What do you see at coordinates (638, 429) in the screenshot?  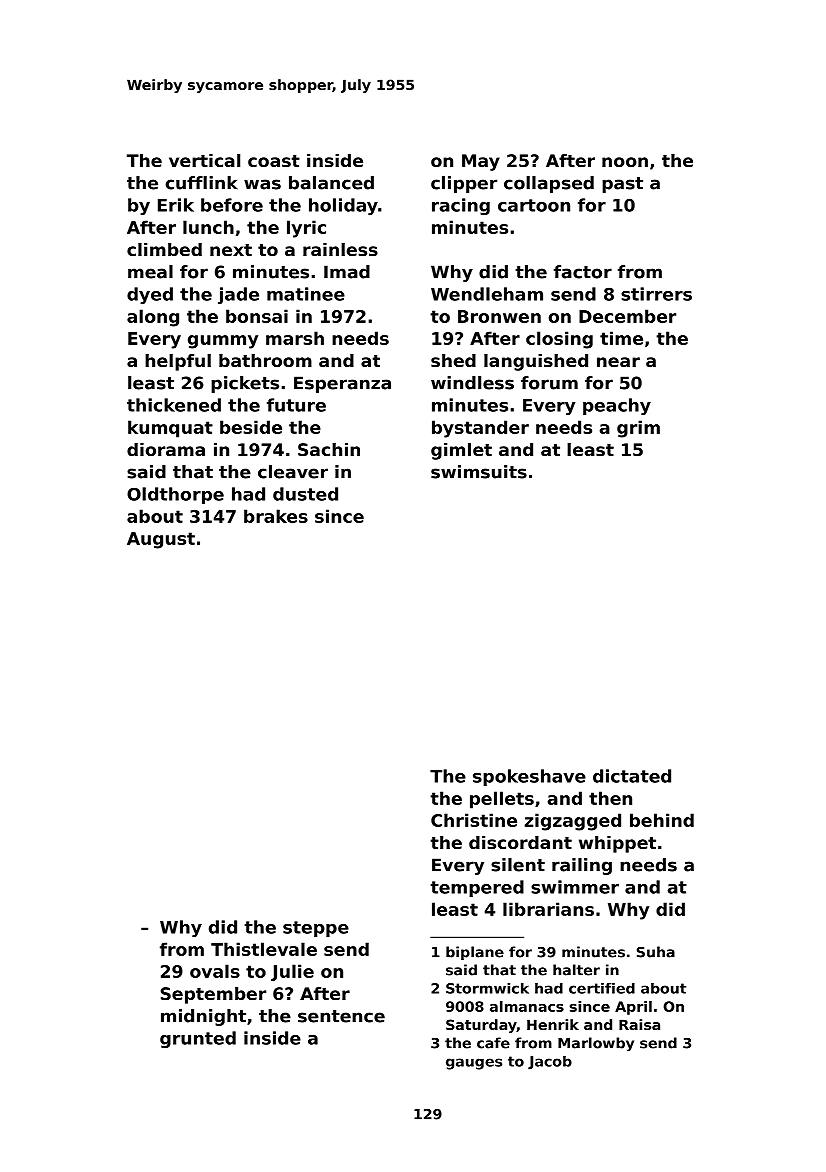 I see `grim` at bounding box center [638, 429].
